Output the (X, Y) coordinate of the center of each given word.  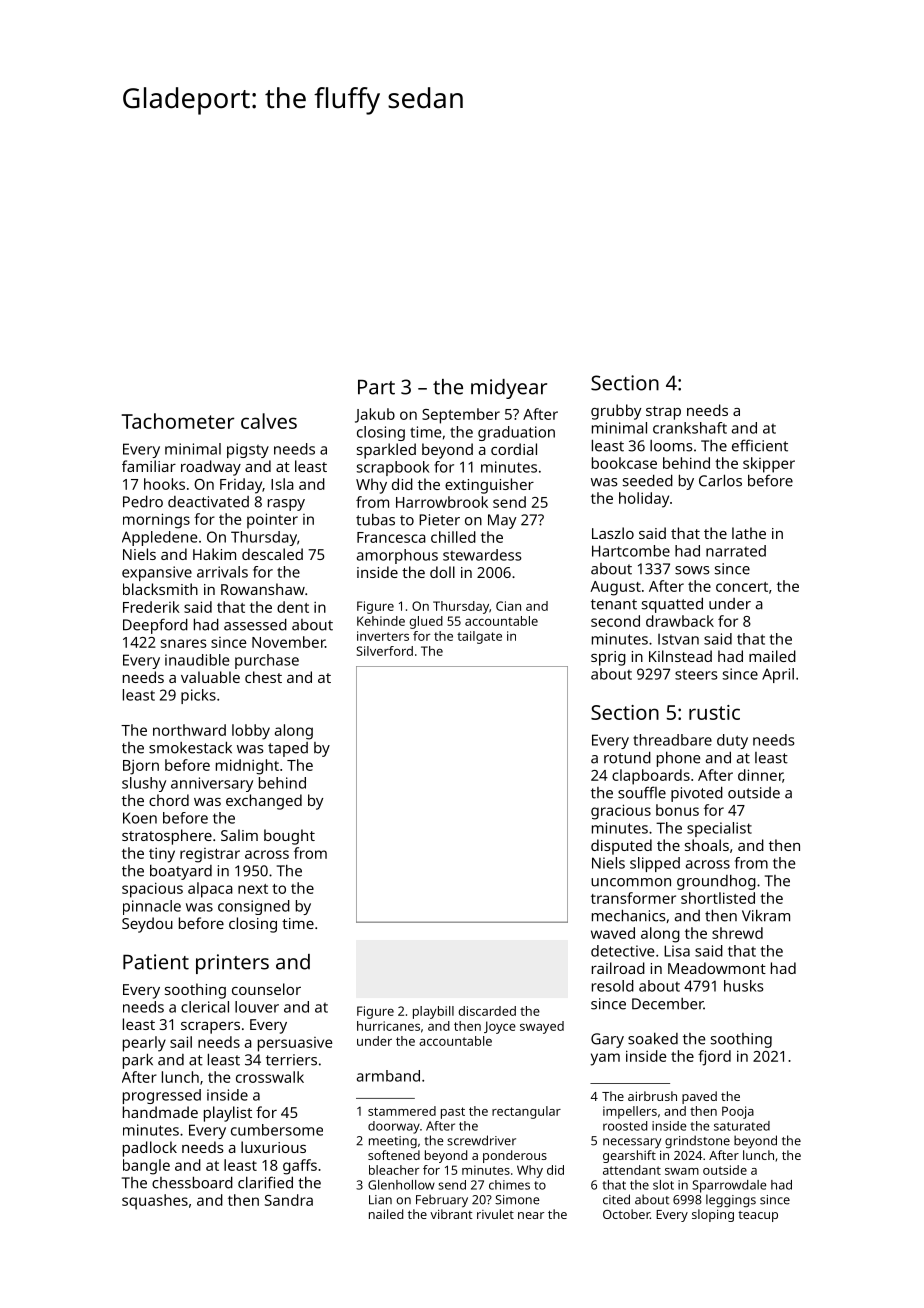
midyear (509, 389)
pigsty (248, 450)
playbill (433, 1012)
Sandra (289, 1200)
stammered (402, 1111)
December (668, 1004)
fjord (714, 1058)
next (253, 889)
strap (663, 413)
